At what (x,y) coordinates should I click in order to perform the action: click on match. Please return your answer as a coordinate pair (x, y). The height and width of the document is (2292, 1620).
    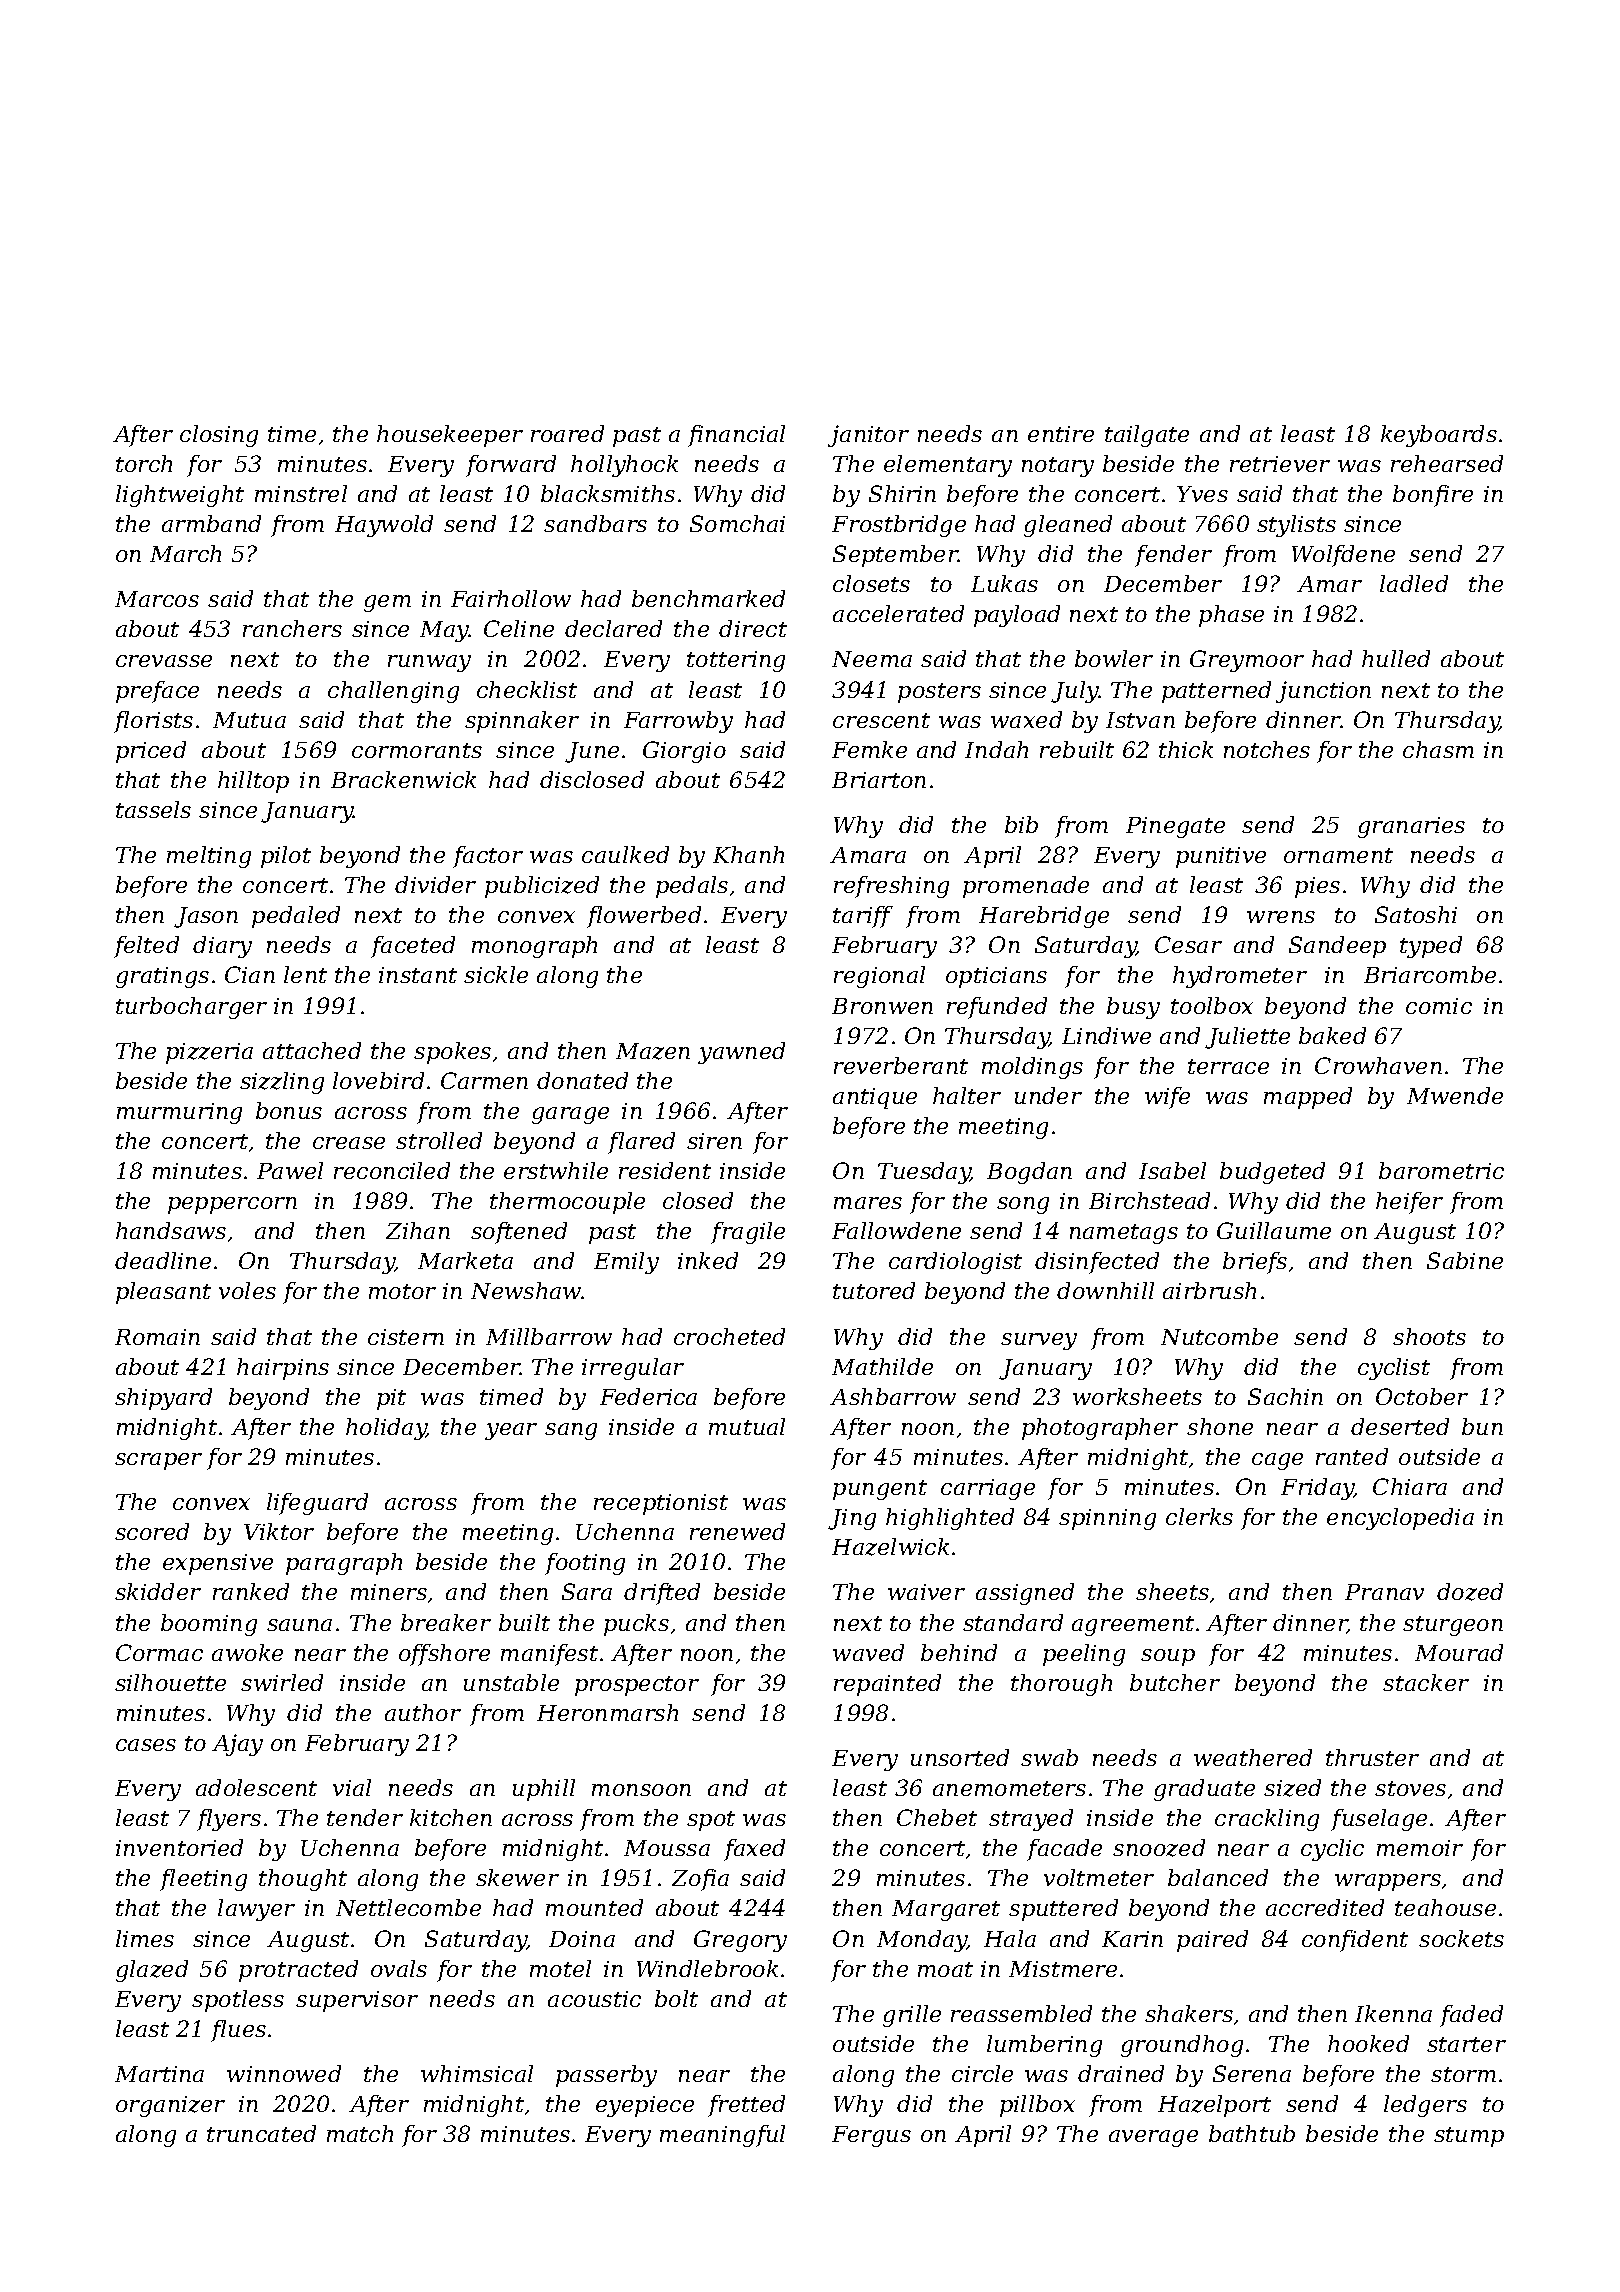
    Looking at the image, I should click on (360, 2133).
